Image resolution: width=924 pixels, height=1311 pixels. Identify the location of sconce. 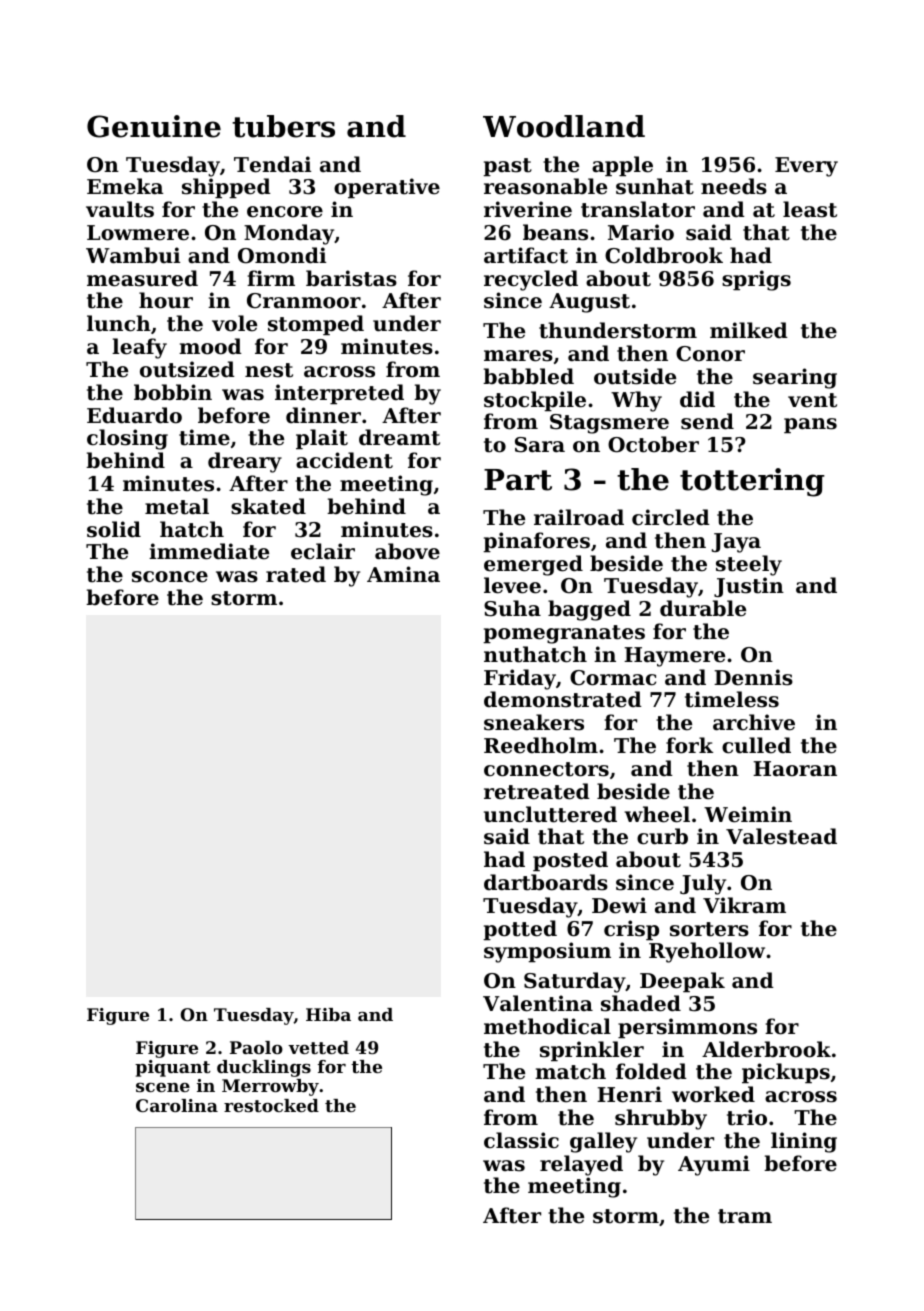
(170, 577).
